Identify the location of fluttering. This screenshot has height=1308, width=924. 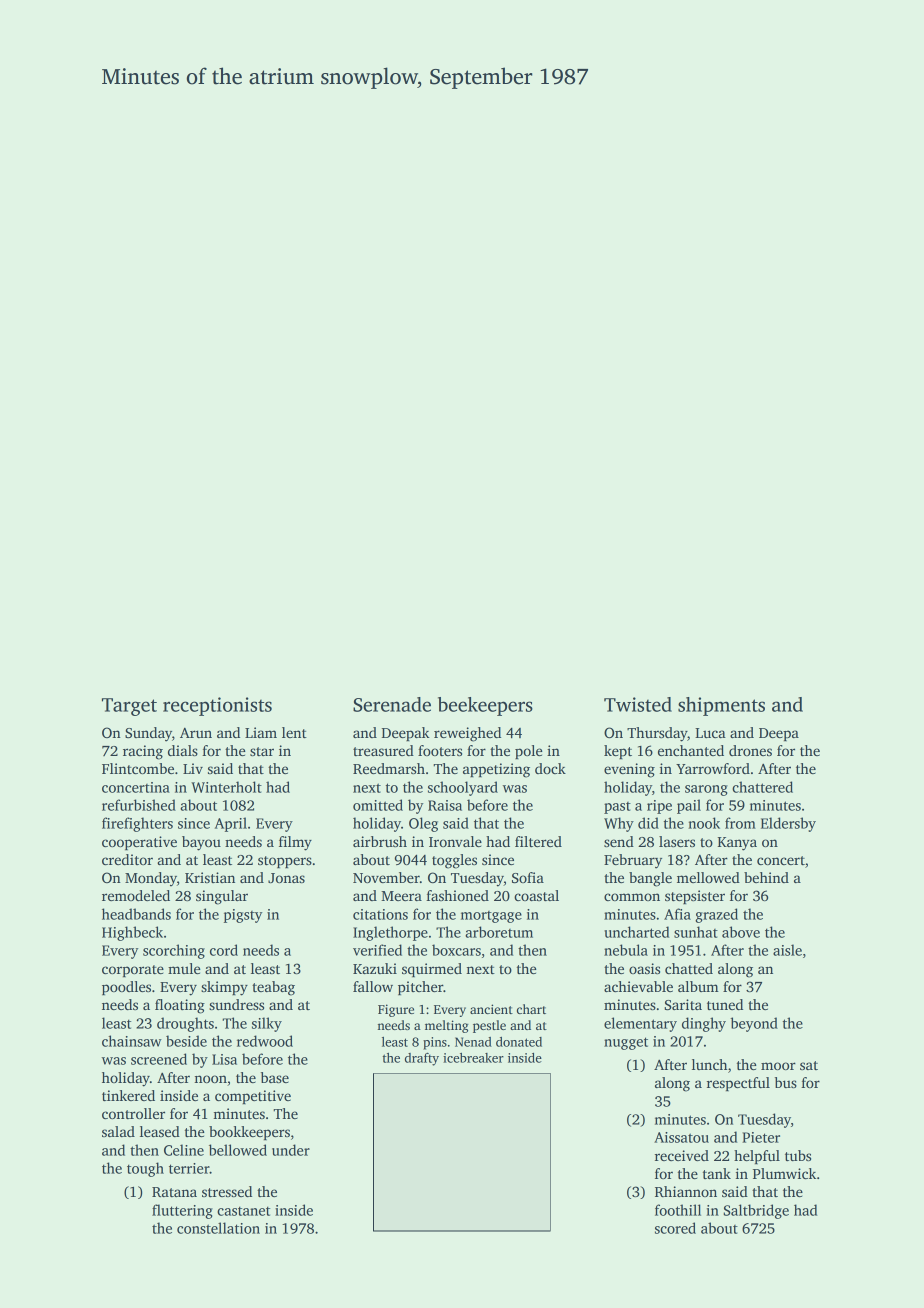
(182, 1211).
